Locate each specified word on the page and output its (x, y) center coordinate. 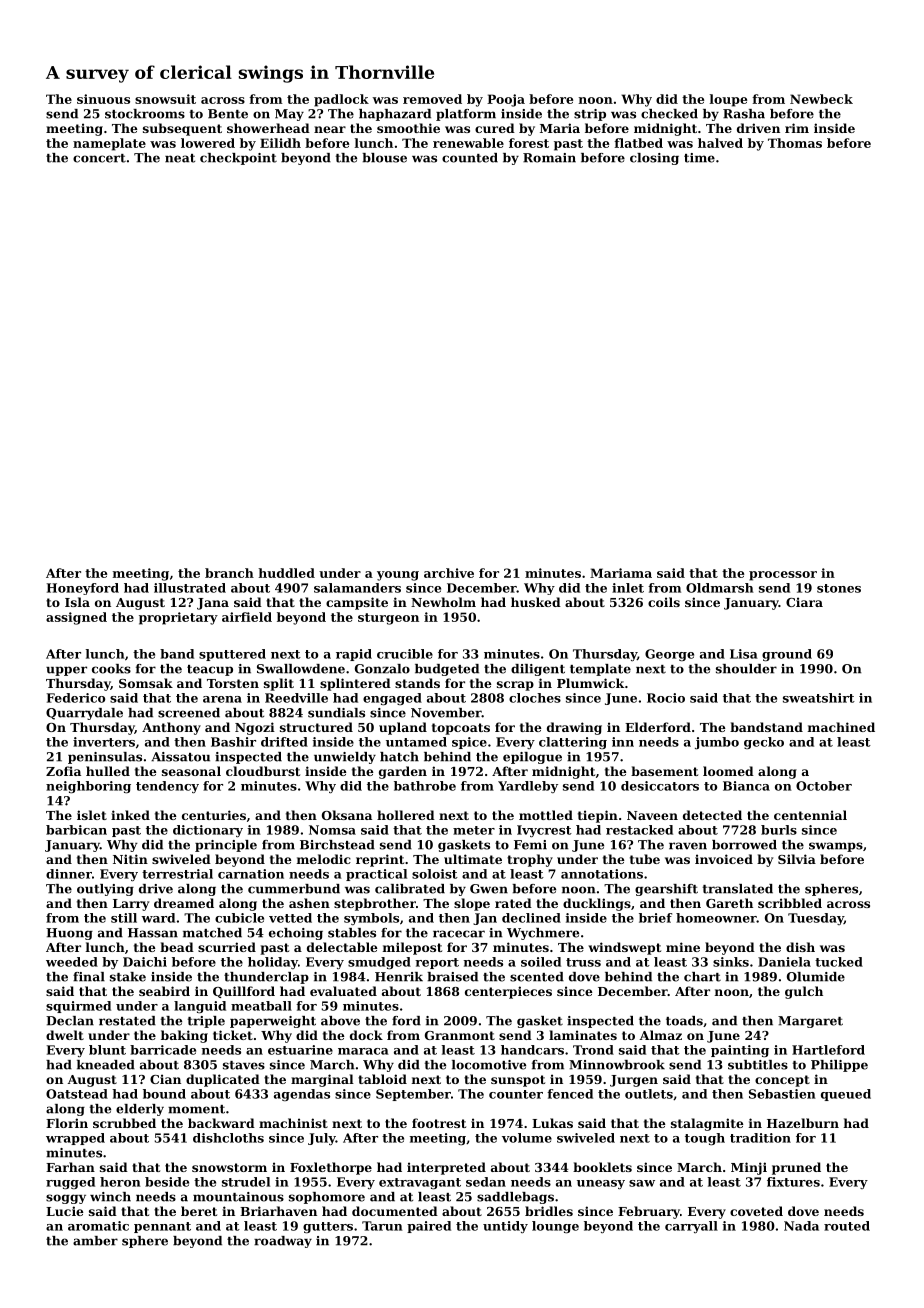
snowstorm (229, 1167)
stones (839, 588)
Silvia (797, 859)
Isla (77, 602)
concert (99, 158)
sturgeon (388, 619)
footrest (439, 1123)
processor (783, 576)
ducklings (597, 904)
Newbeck (821, 99)
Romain (549, 158)
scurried (227, 947)
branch (229, 573)
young (398, 576)
